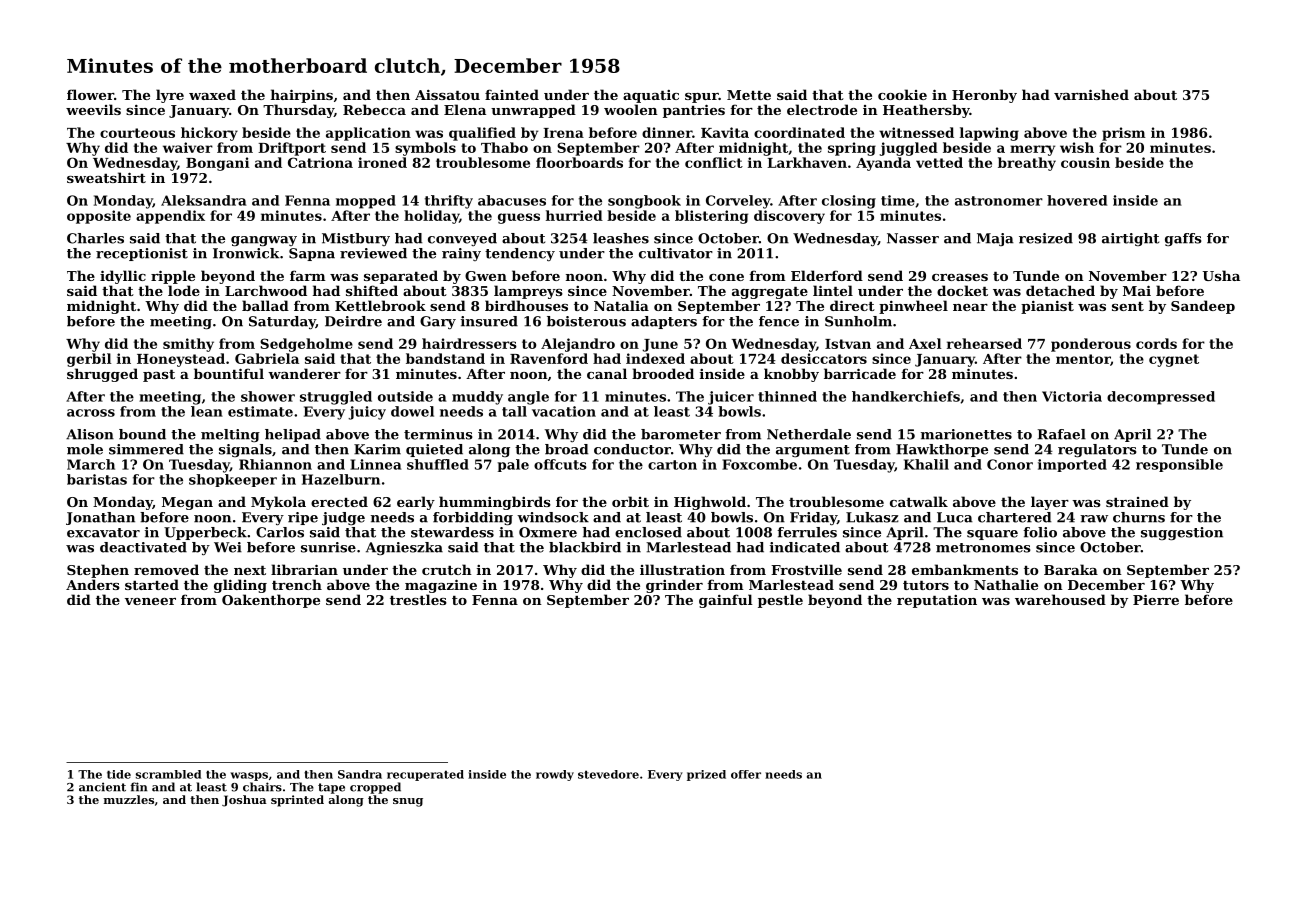  What do you see at coordinates (984, 96) in the screenshot?
I see `Heronby` at bounding box center [984, 96].
